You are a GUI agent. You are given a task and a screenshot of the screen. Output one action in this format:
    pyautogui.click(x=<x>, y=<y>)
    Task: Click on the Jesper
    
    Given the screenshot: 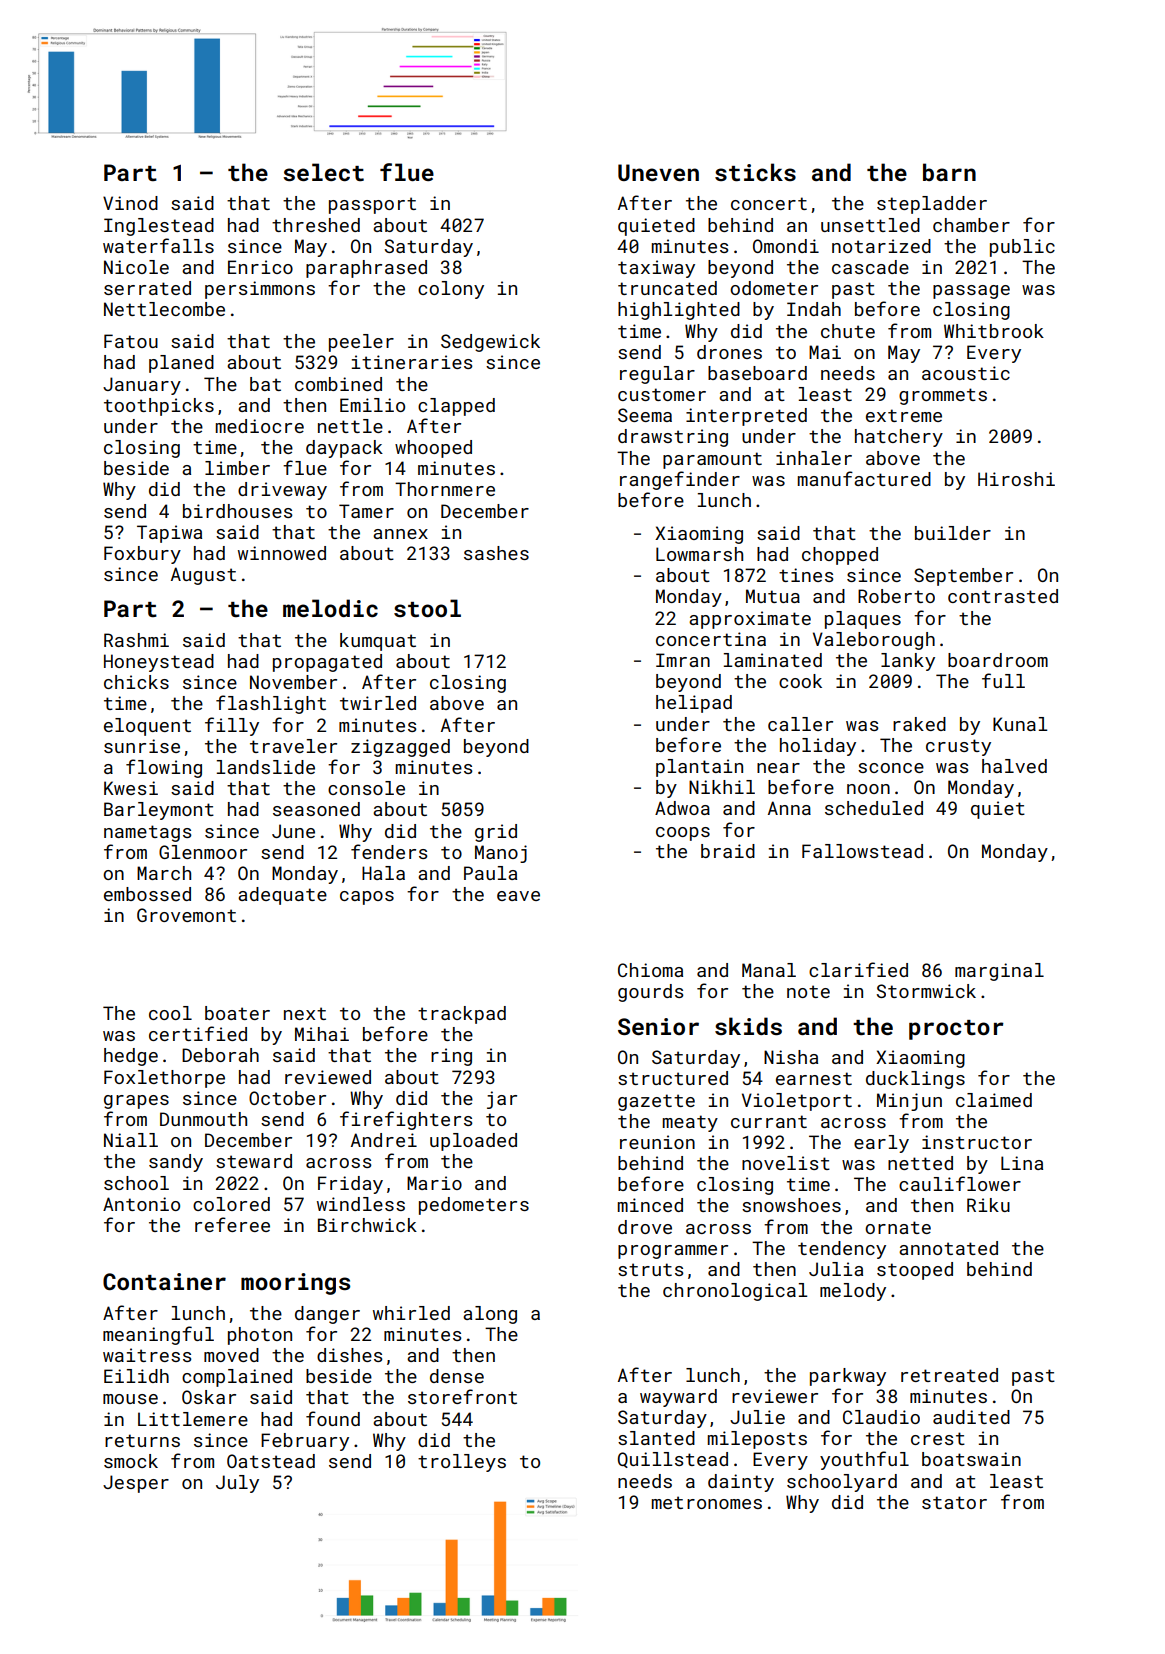 What is the action you would take?
    pyautogui.click(x=136, y=1484)
